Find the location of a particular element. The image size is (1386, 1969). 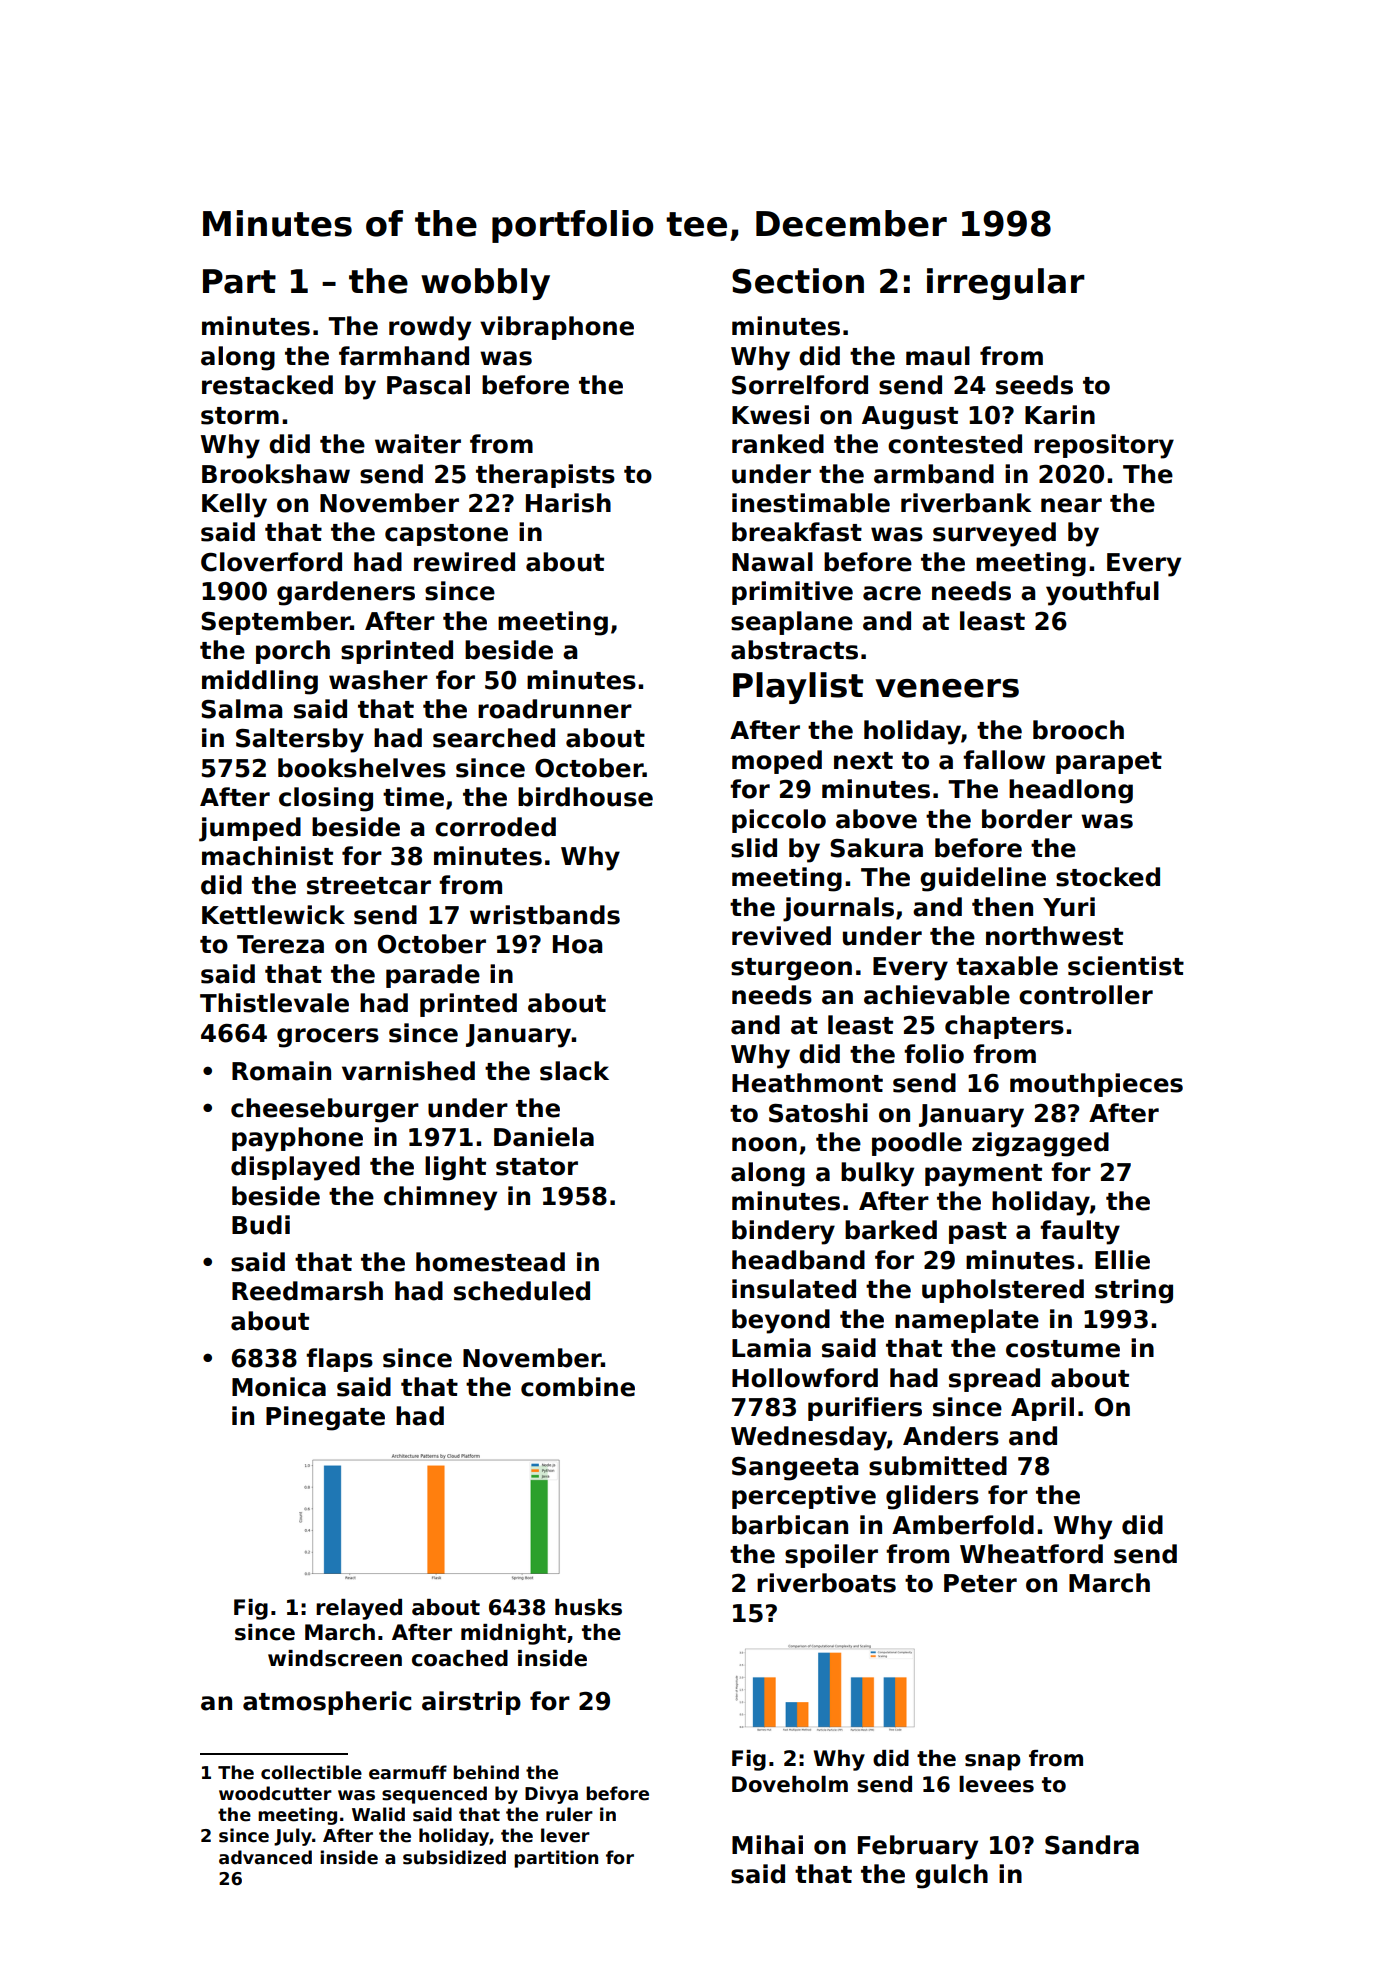

string is located at coordinates (1134, 1291).
